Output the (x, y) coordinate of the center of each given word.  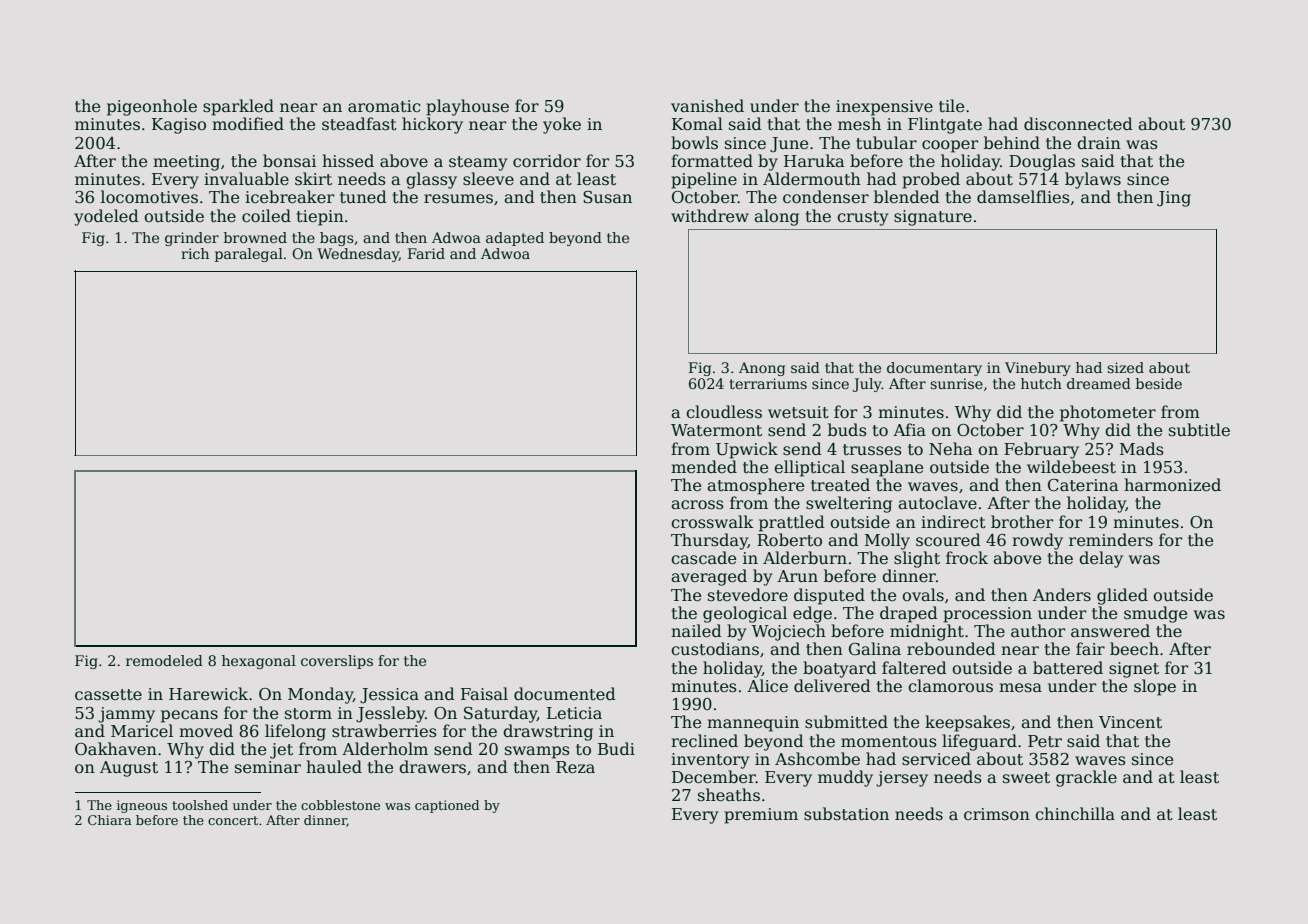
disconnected (1078, 124)
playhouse (467, 107)
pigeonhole (152, 107)
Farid (426, 253)
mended (704, 467)
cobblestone (340, 805)
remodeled (164, 660)
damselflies (1023, 197)
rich (195, 253)
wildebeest (1071, 467)
